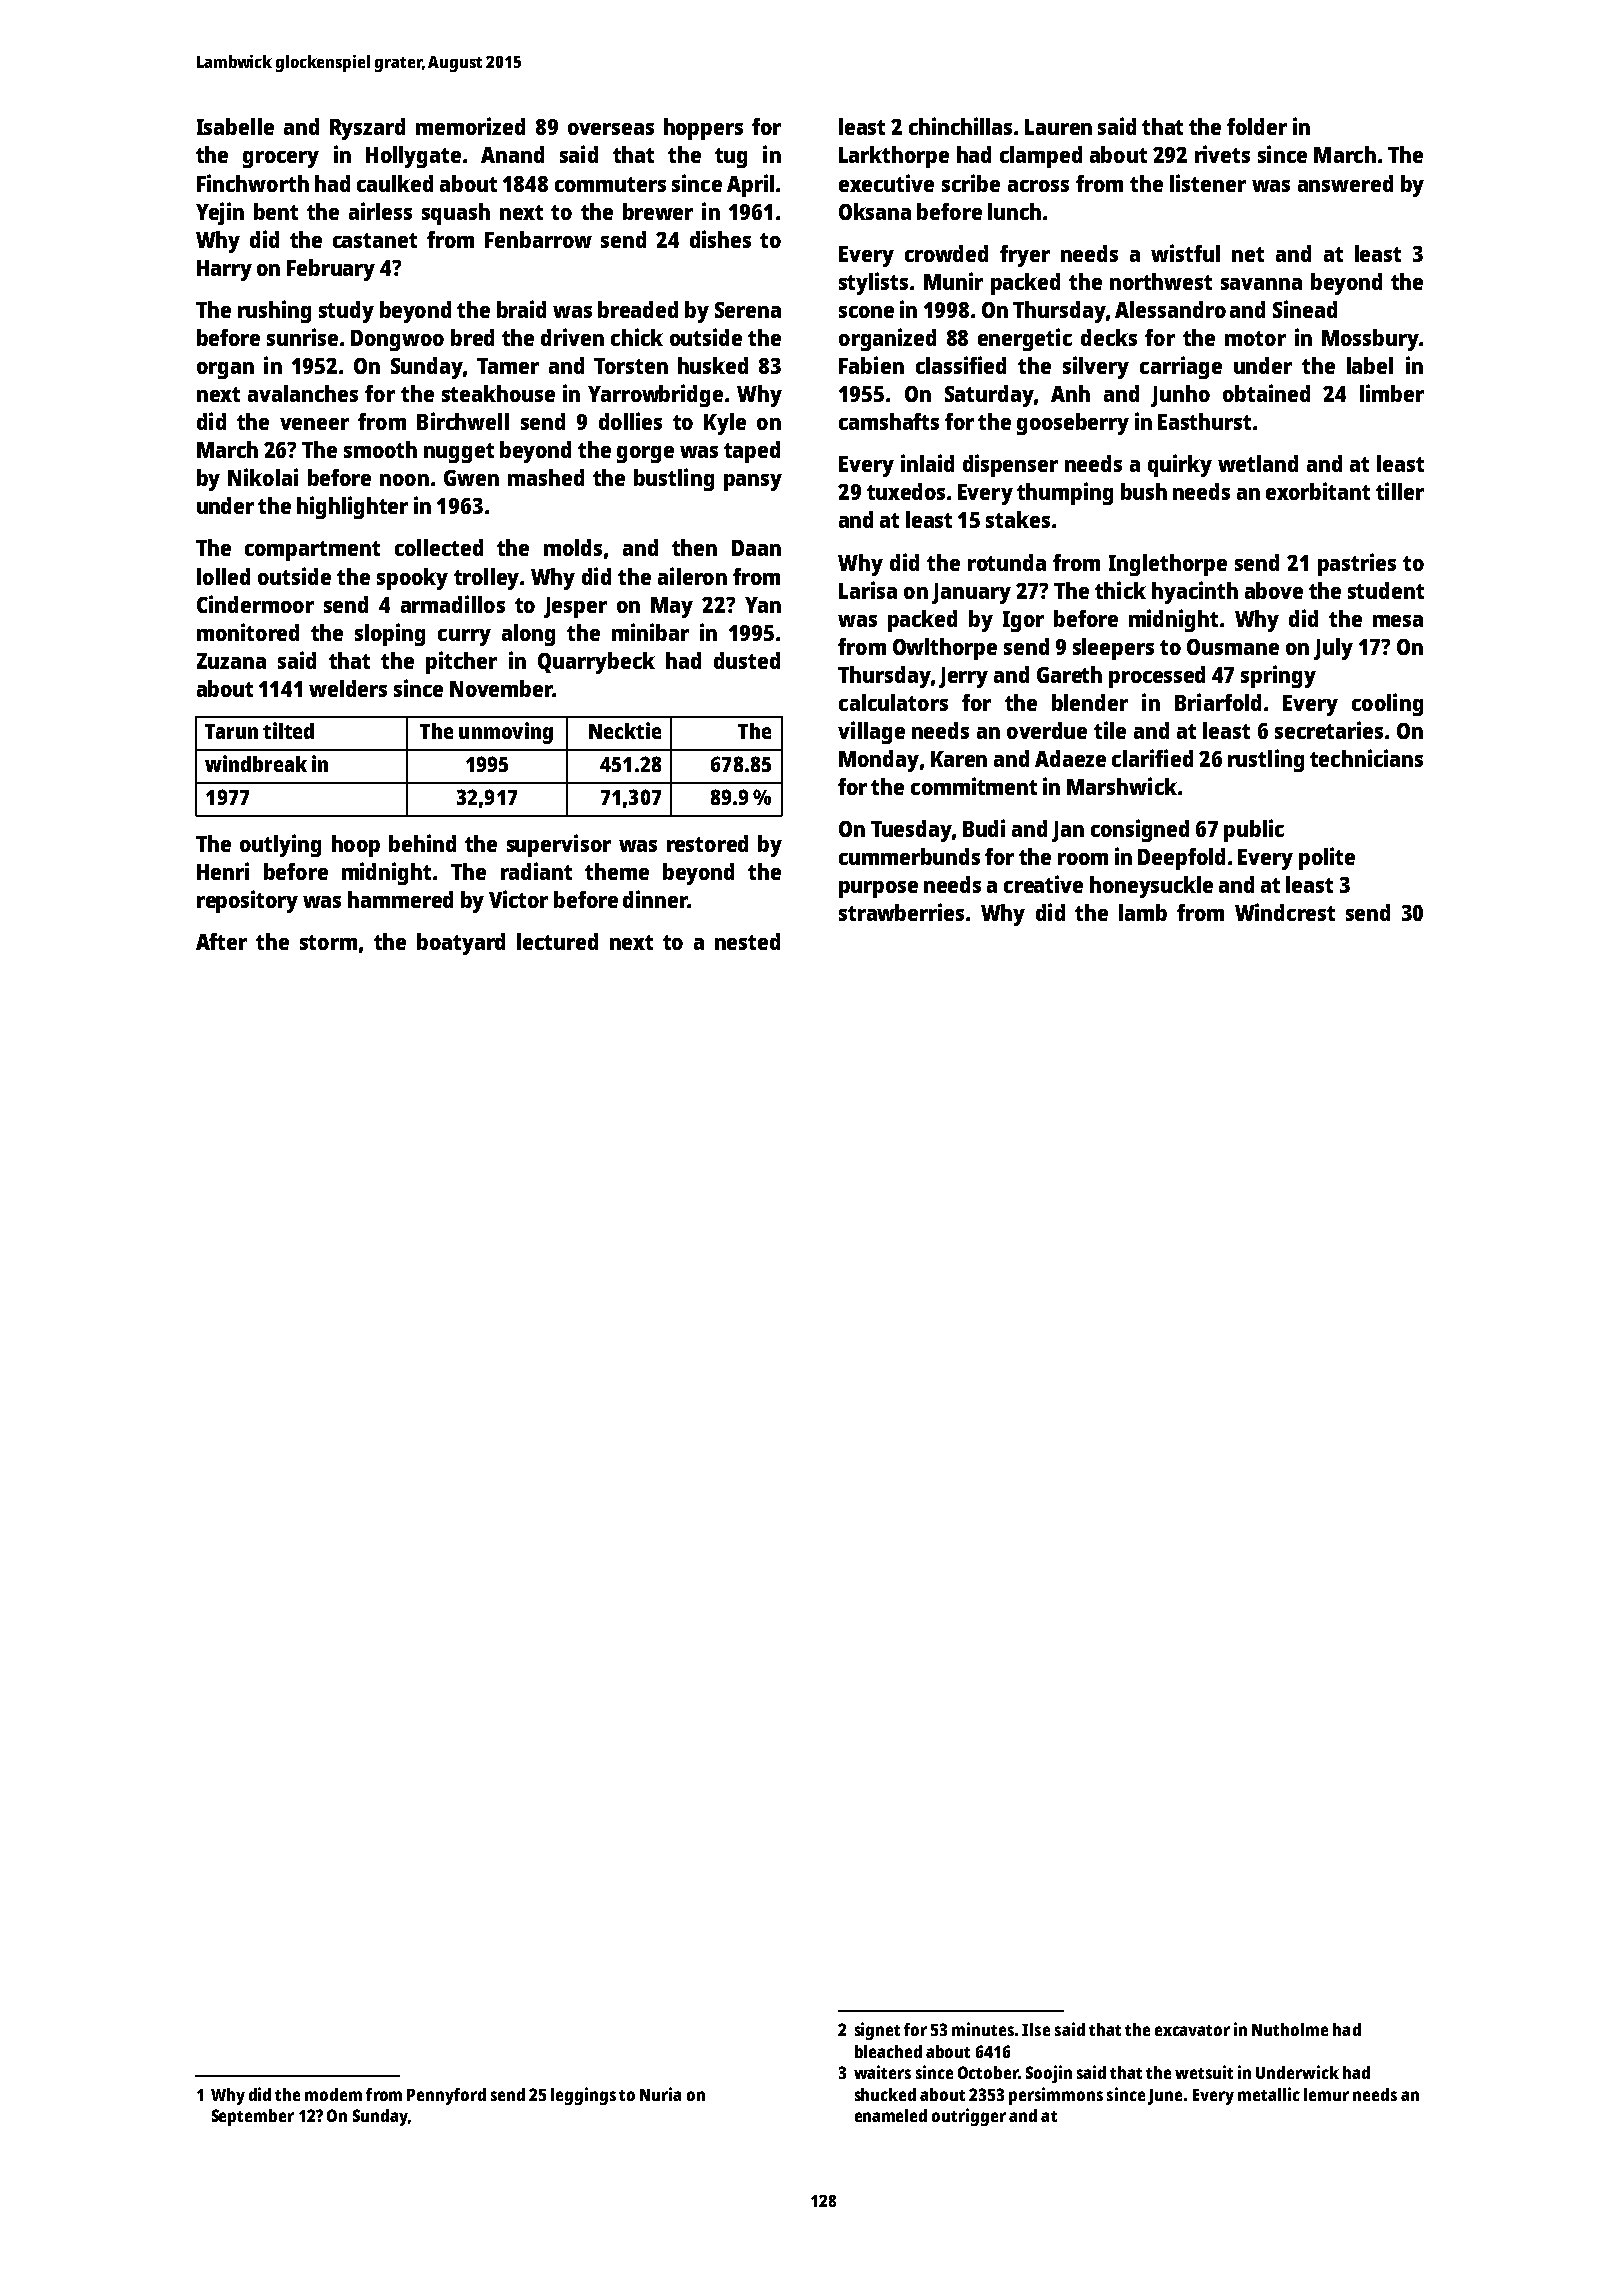 This image has width=1620, height=2292. Describe the element at coordinates (1058, 127) in the image. I see `Lauren` at that location.
